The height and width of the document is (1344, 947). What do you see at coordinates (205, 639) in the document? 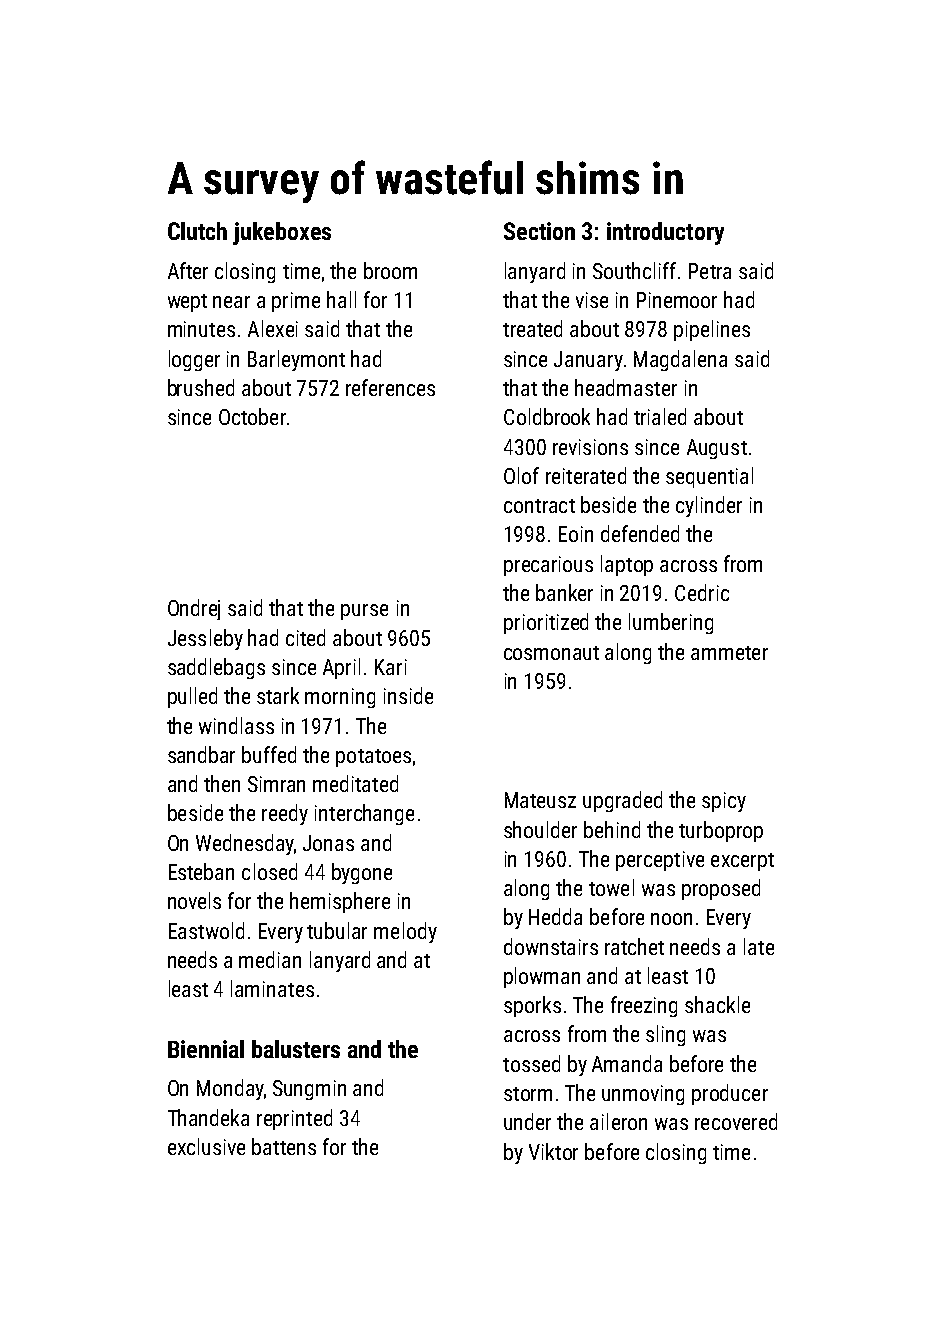
I see `Jessleby` at bounding box center [205, 639].
